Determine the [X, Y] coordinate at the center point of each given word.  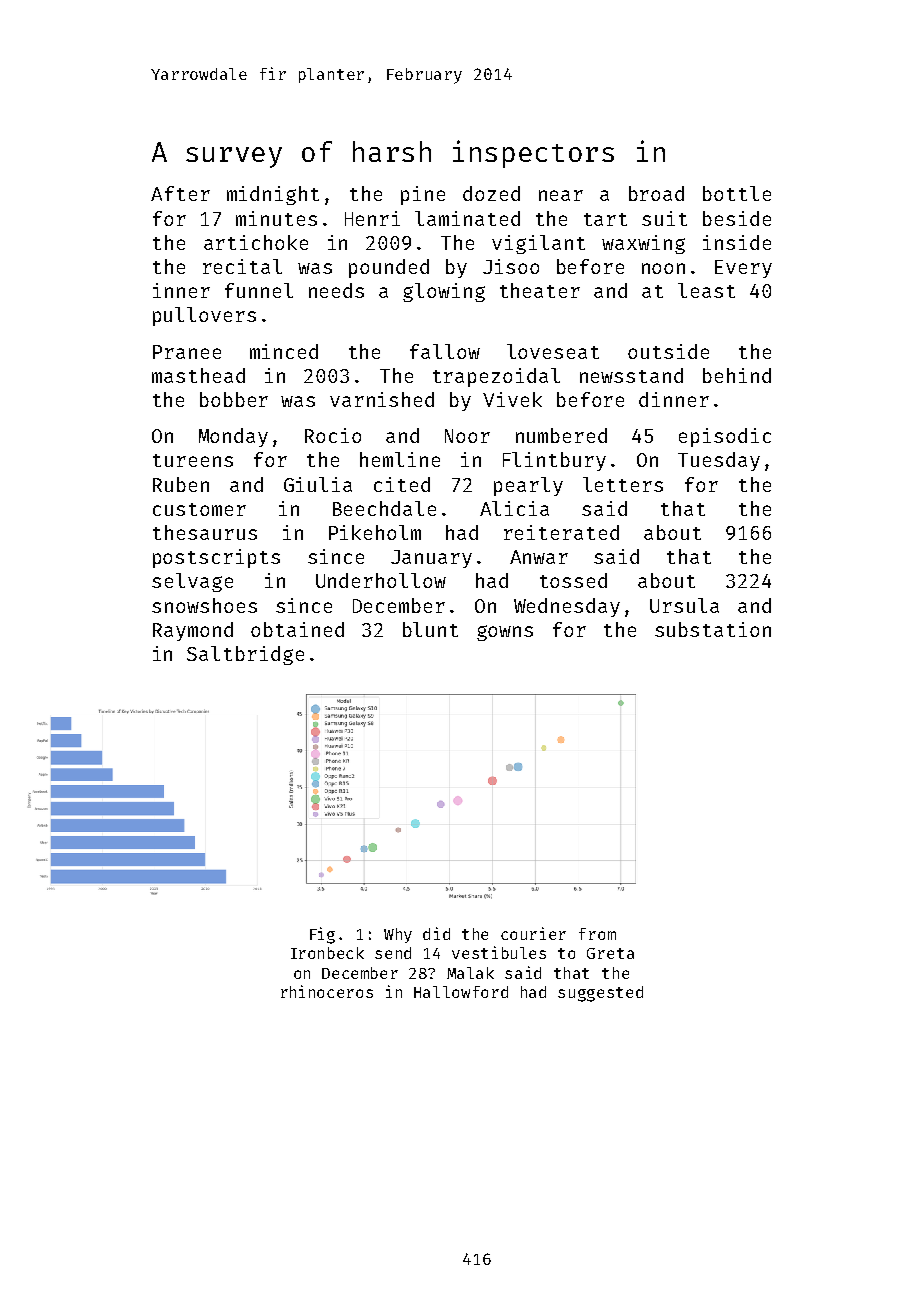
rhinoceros [327, 991]
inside [737, 242]
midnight [273, 195]
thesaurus [205, 532]
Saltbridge [245, 655]
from [597, 934]
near [561, 195]
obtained [297, 629]
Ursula [684, 605]
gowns [505, 633]
